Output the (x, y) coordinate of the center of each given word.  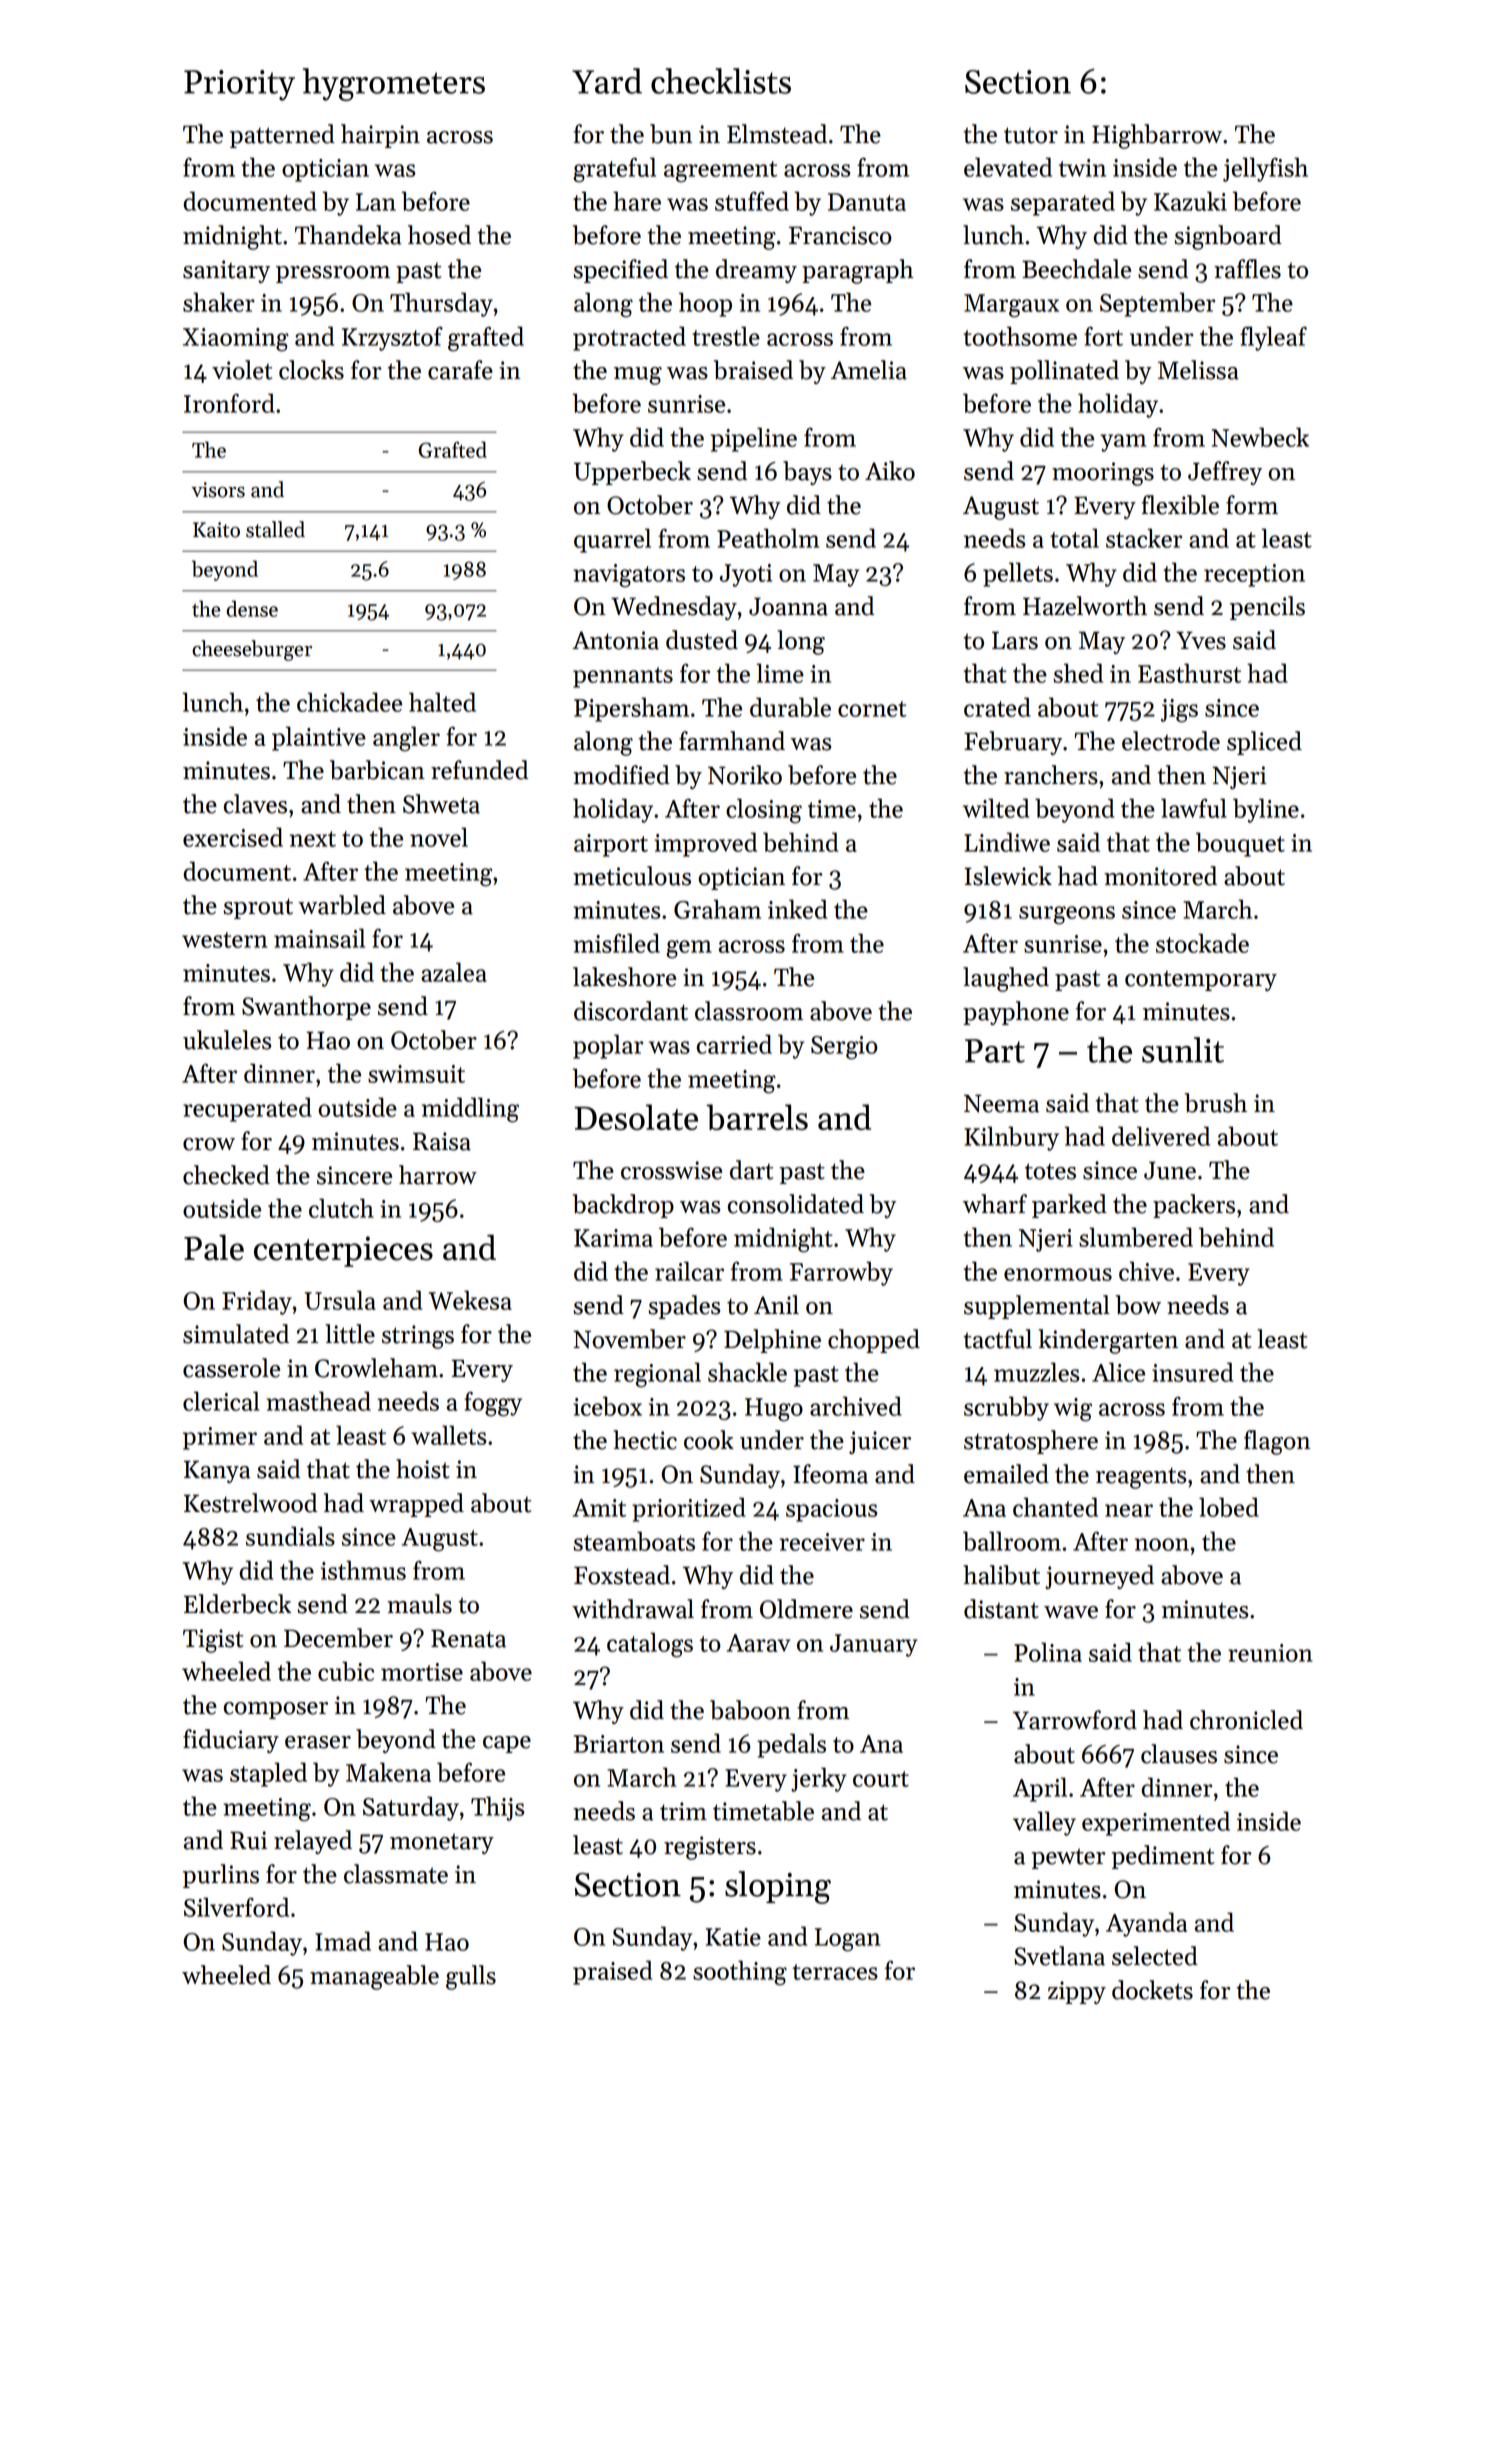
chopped (874, 1341)
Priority (239, 85)
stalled (275, 529)
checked (226, 1175)
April (1040, 1789)
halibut (1001, 1575)
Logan (848, 1940)
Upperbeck (632, 473)
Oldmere (806, 1609)
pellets (1018, 574)
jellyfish (1265, 169)
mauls (419, 1604)
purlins (221, 1876)
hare (637, 201)
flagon (1277, 1442)
